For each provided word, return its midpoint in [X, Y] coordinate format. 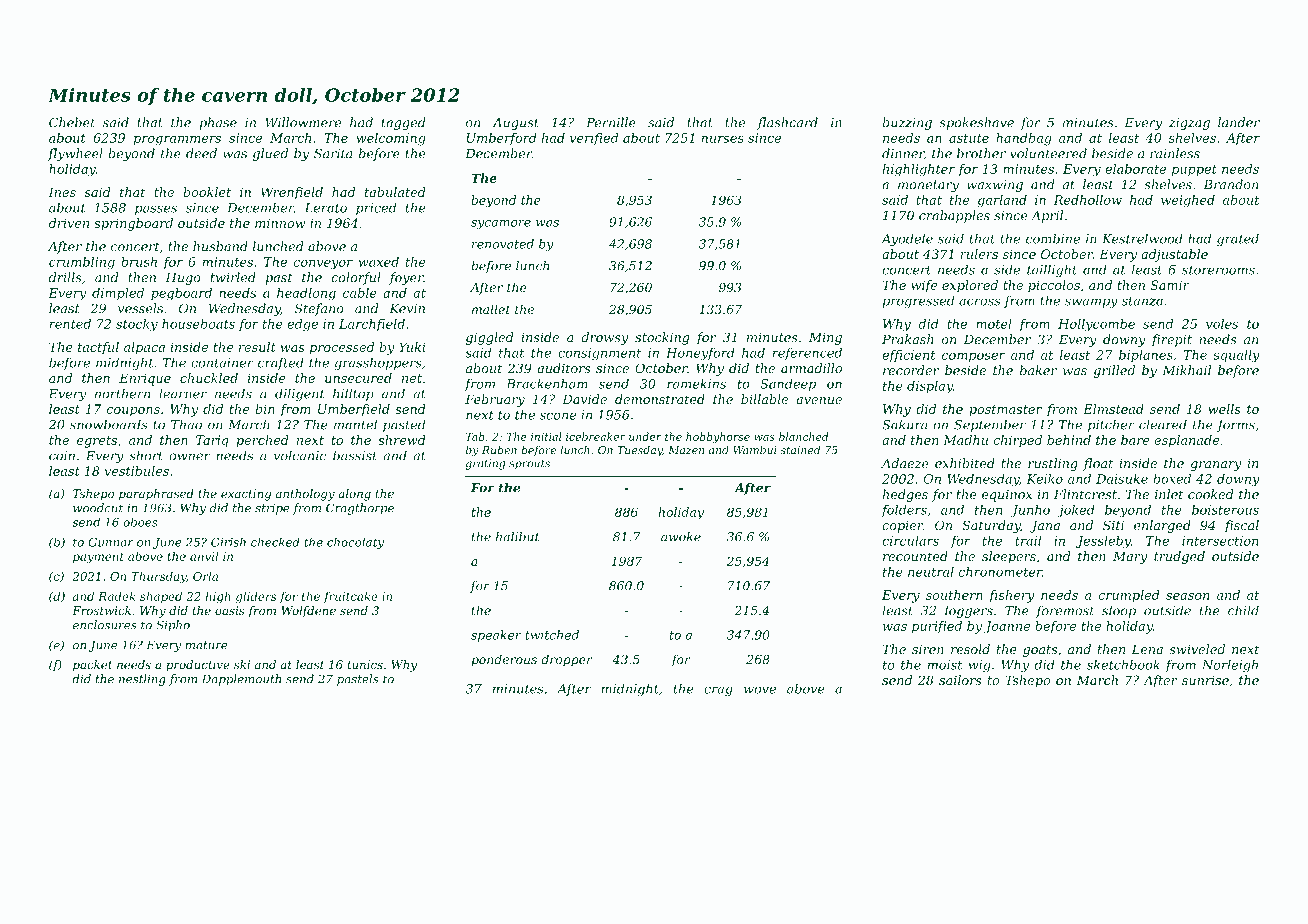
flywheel [75, 154]
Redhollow [1088, 200]
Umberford [502, 139]
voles [1222, 324]
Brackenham [547, 384]
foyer [406, 278]
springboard [133, 224]
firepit [1171, 340]
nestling [142, 680]
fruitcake [351, 597]
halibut [517, 537]
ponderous [504, 660]
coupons [133, 412]
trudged [1179, 557]
